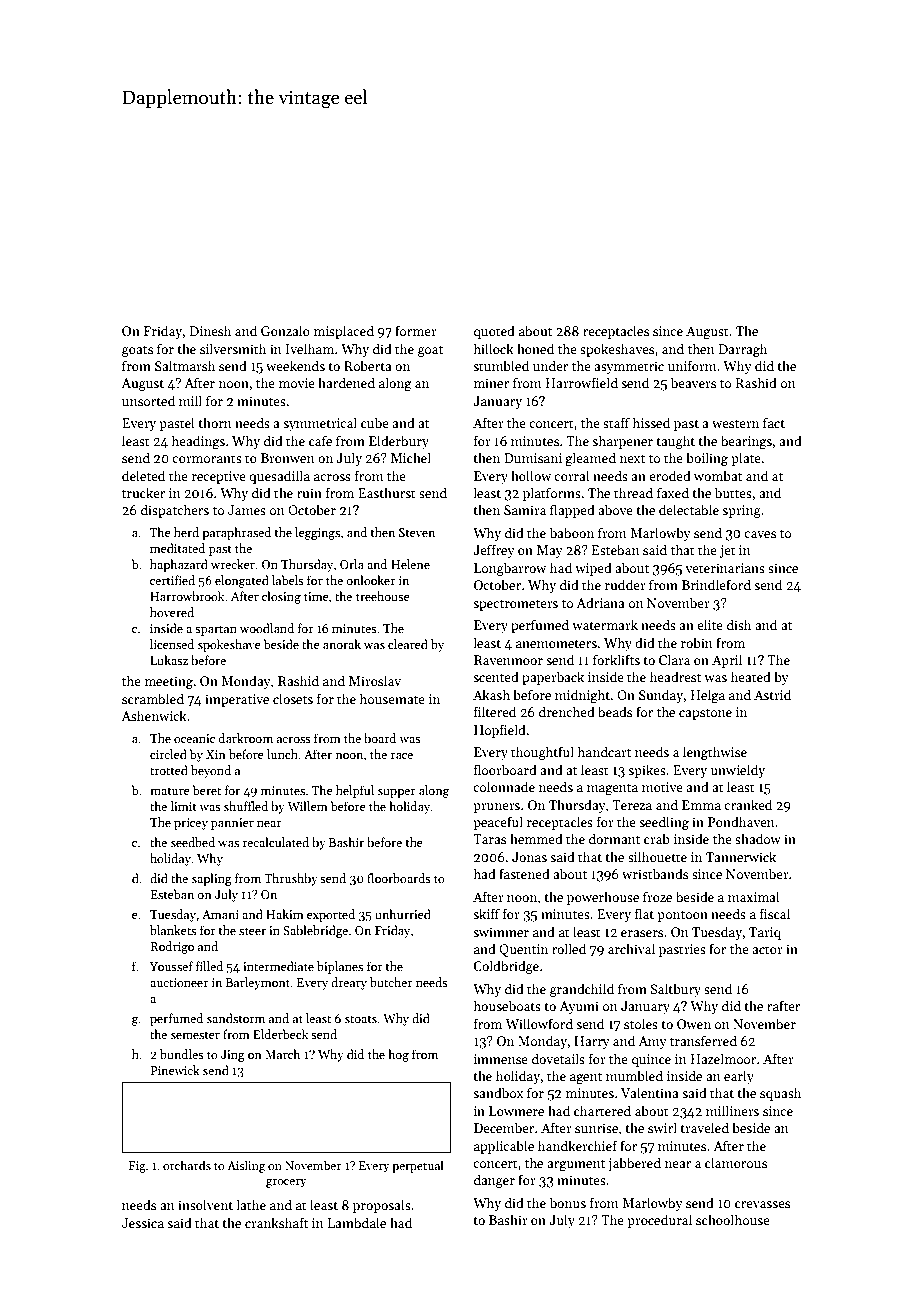 Image resolution: width=924 pixels, height=1308 pixels. I want to click on Youssef, so click(171, 966).
